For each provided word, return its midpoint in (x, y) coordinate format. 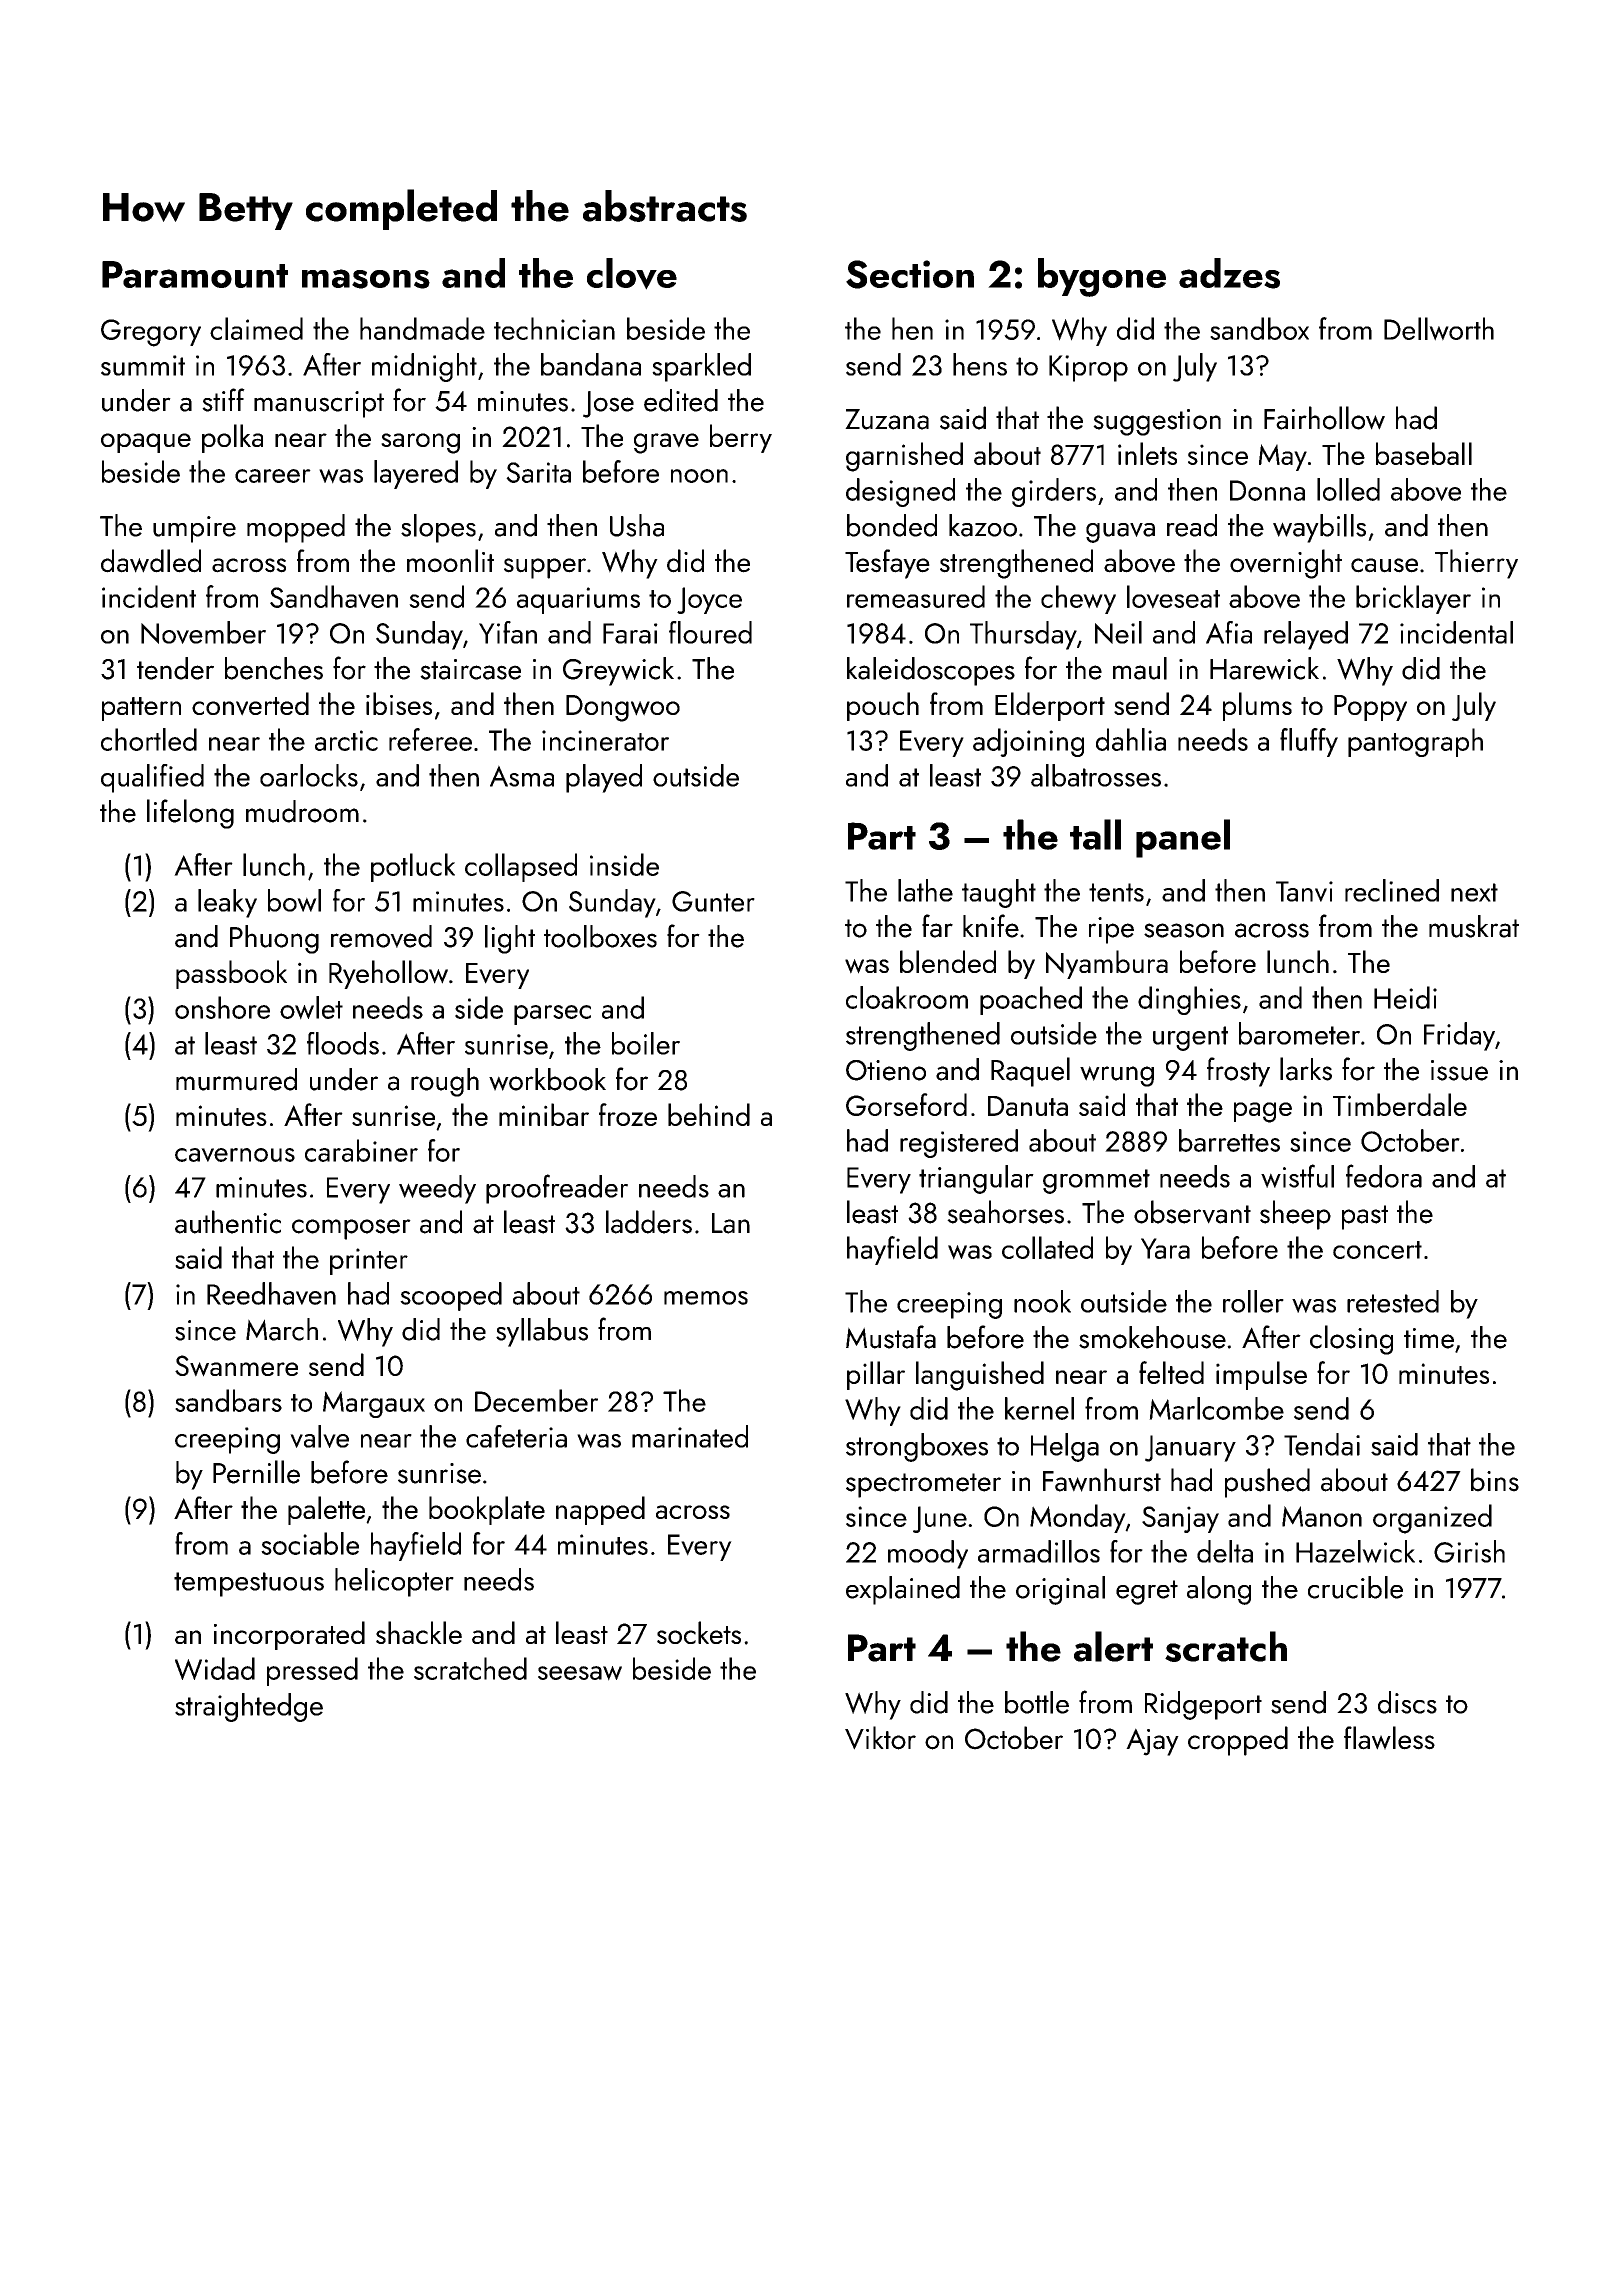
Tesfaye (887, 564)
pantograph (1415, 742)
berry (741, 438)
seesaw (580, 1673)
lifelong (190, 814)
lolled (1348, 489)
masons (366, 279)
